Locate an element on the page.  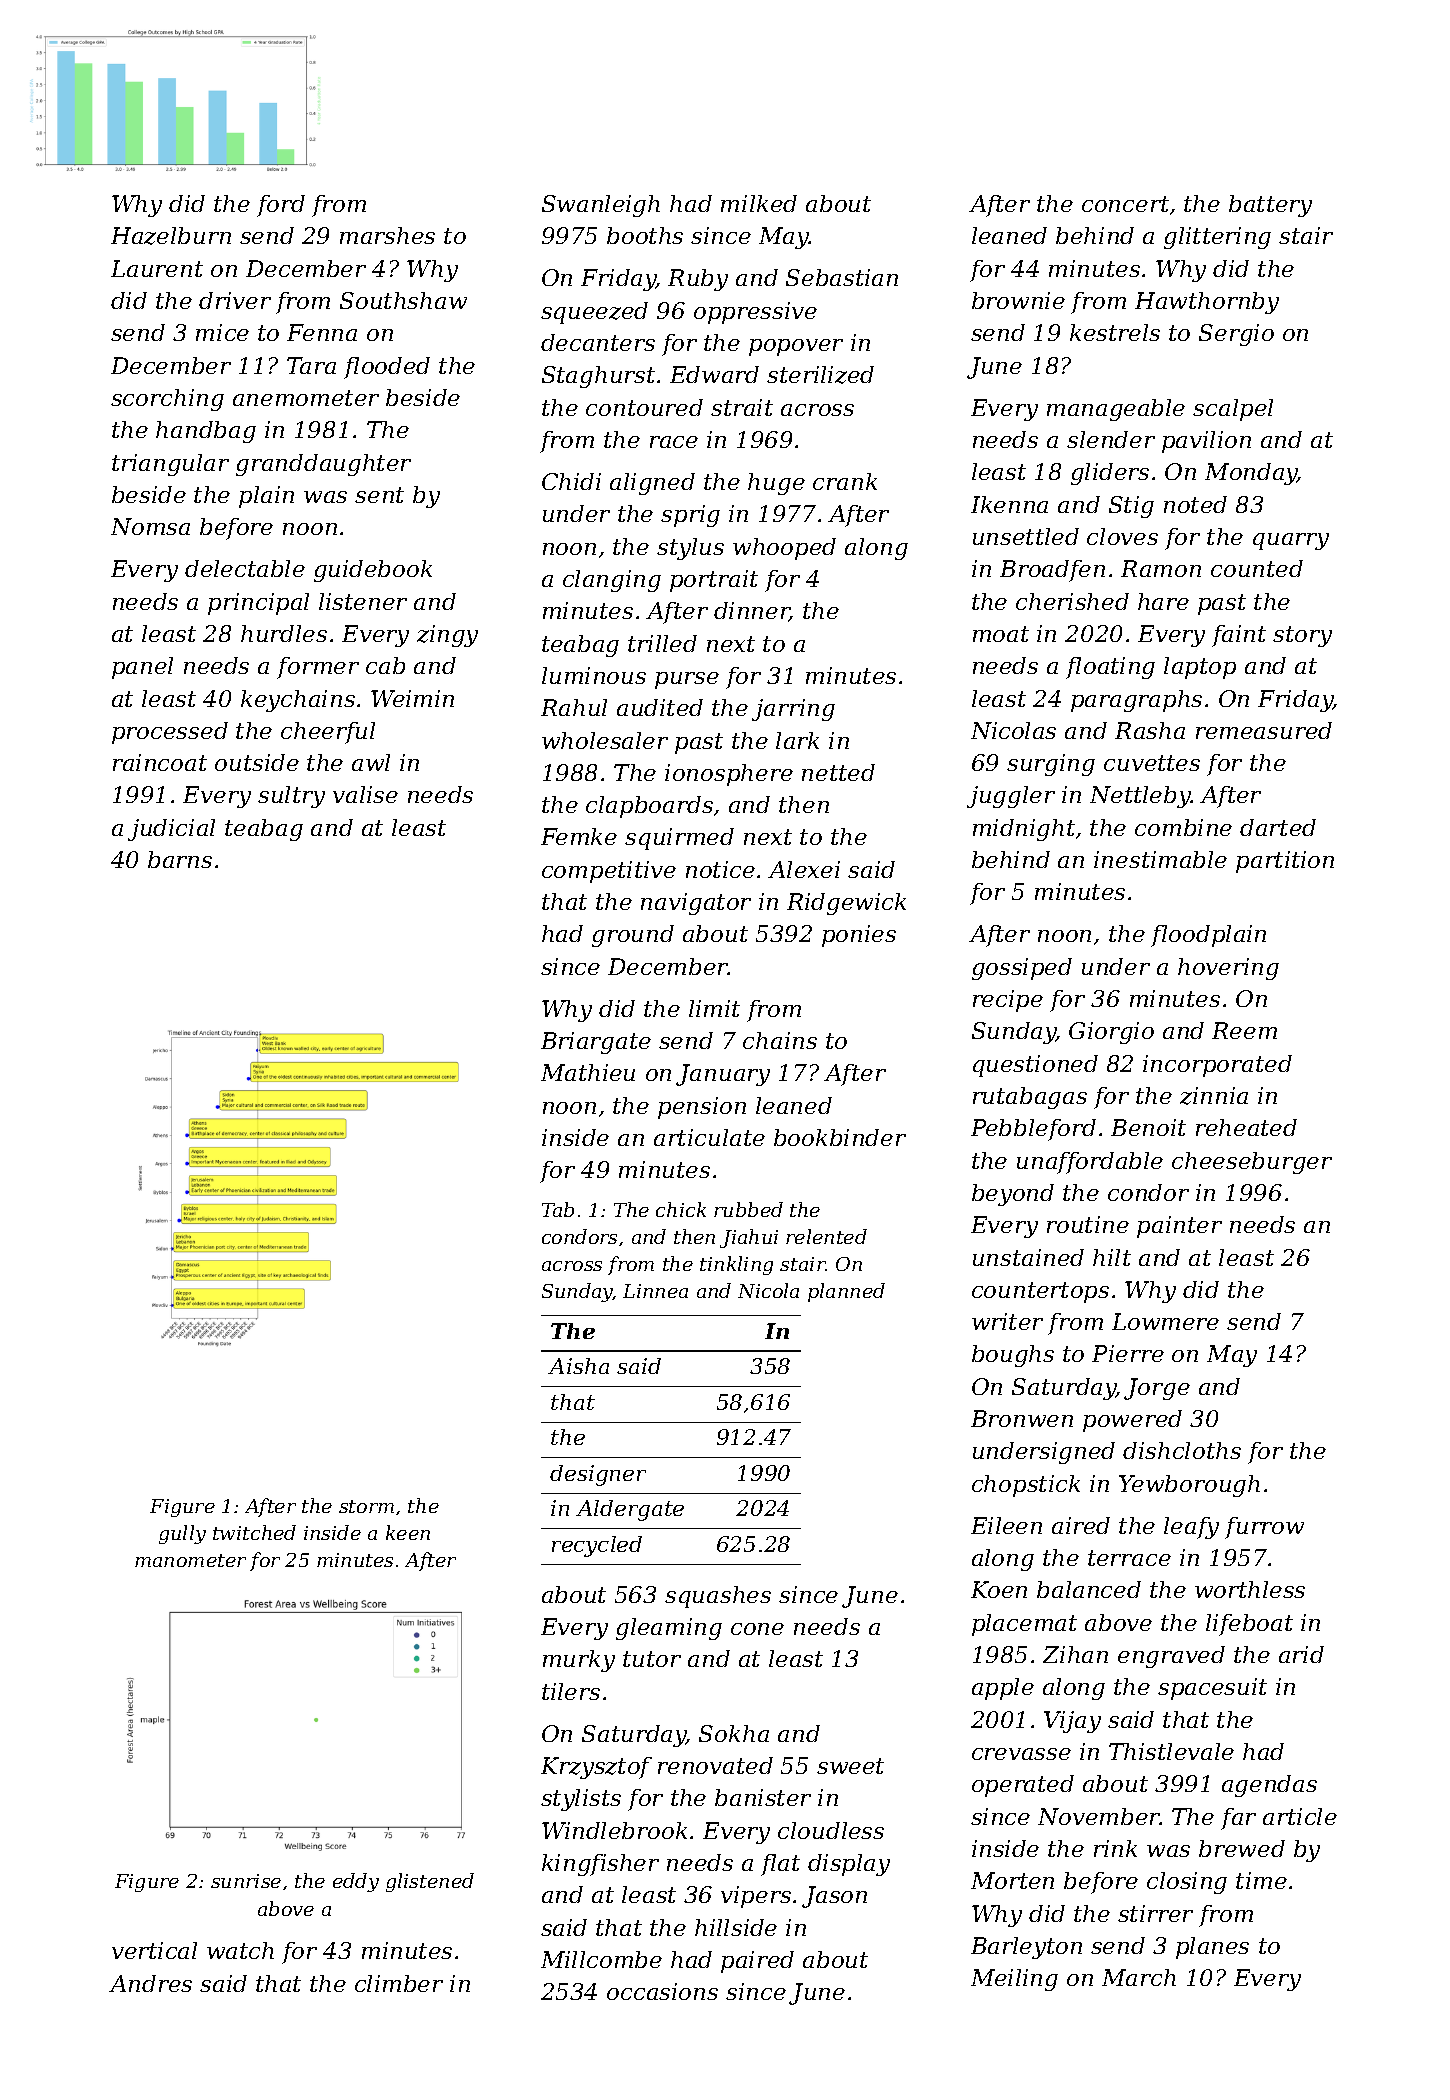
anemometer is located at coordinates (306, 398).
